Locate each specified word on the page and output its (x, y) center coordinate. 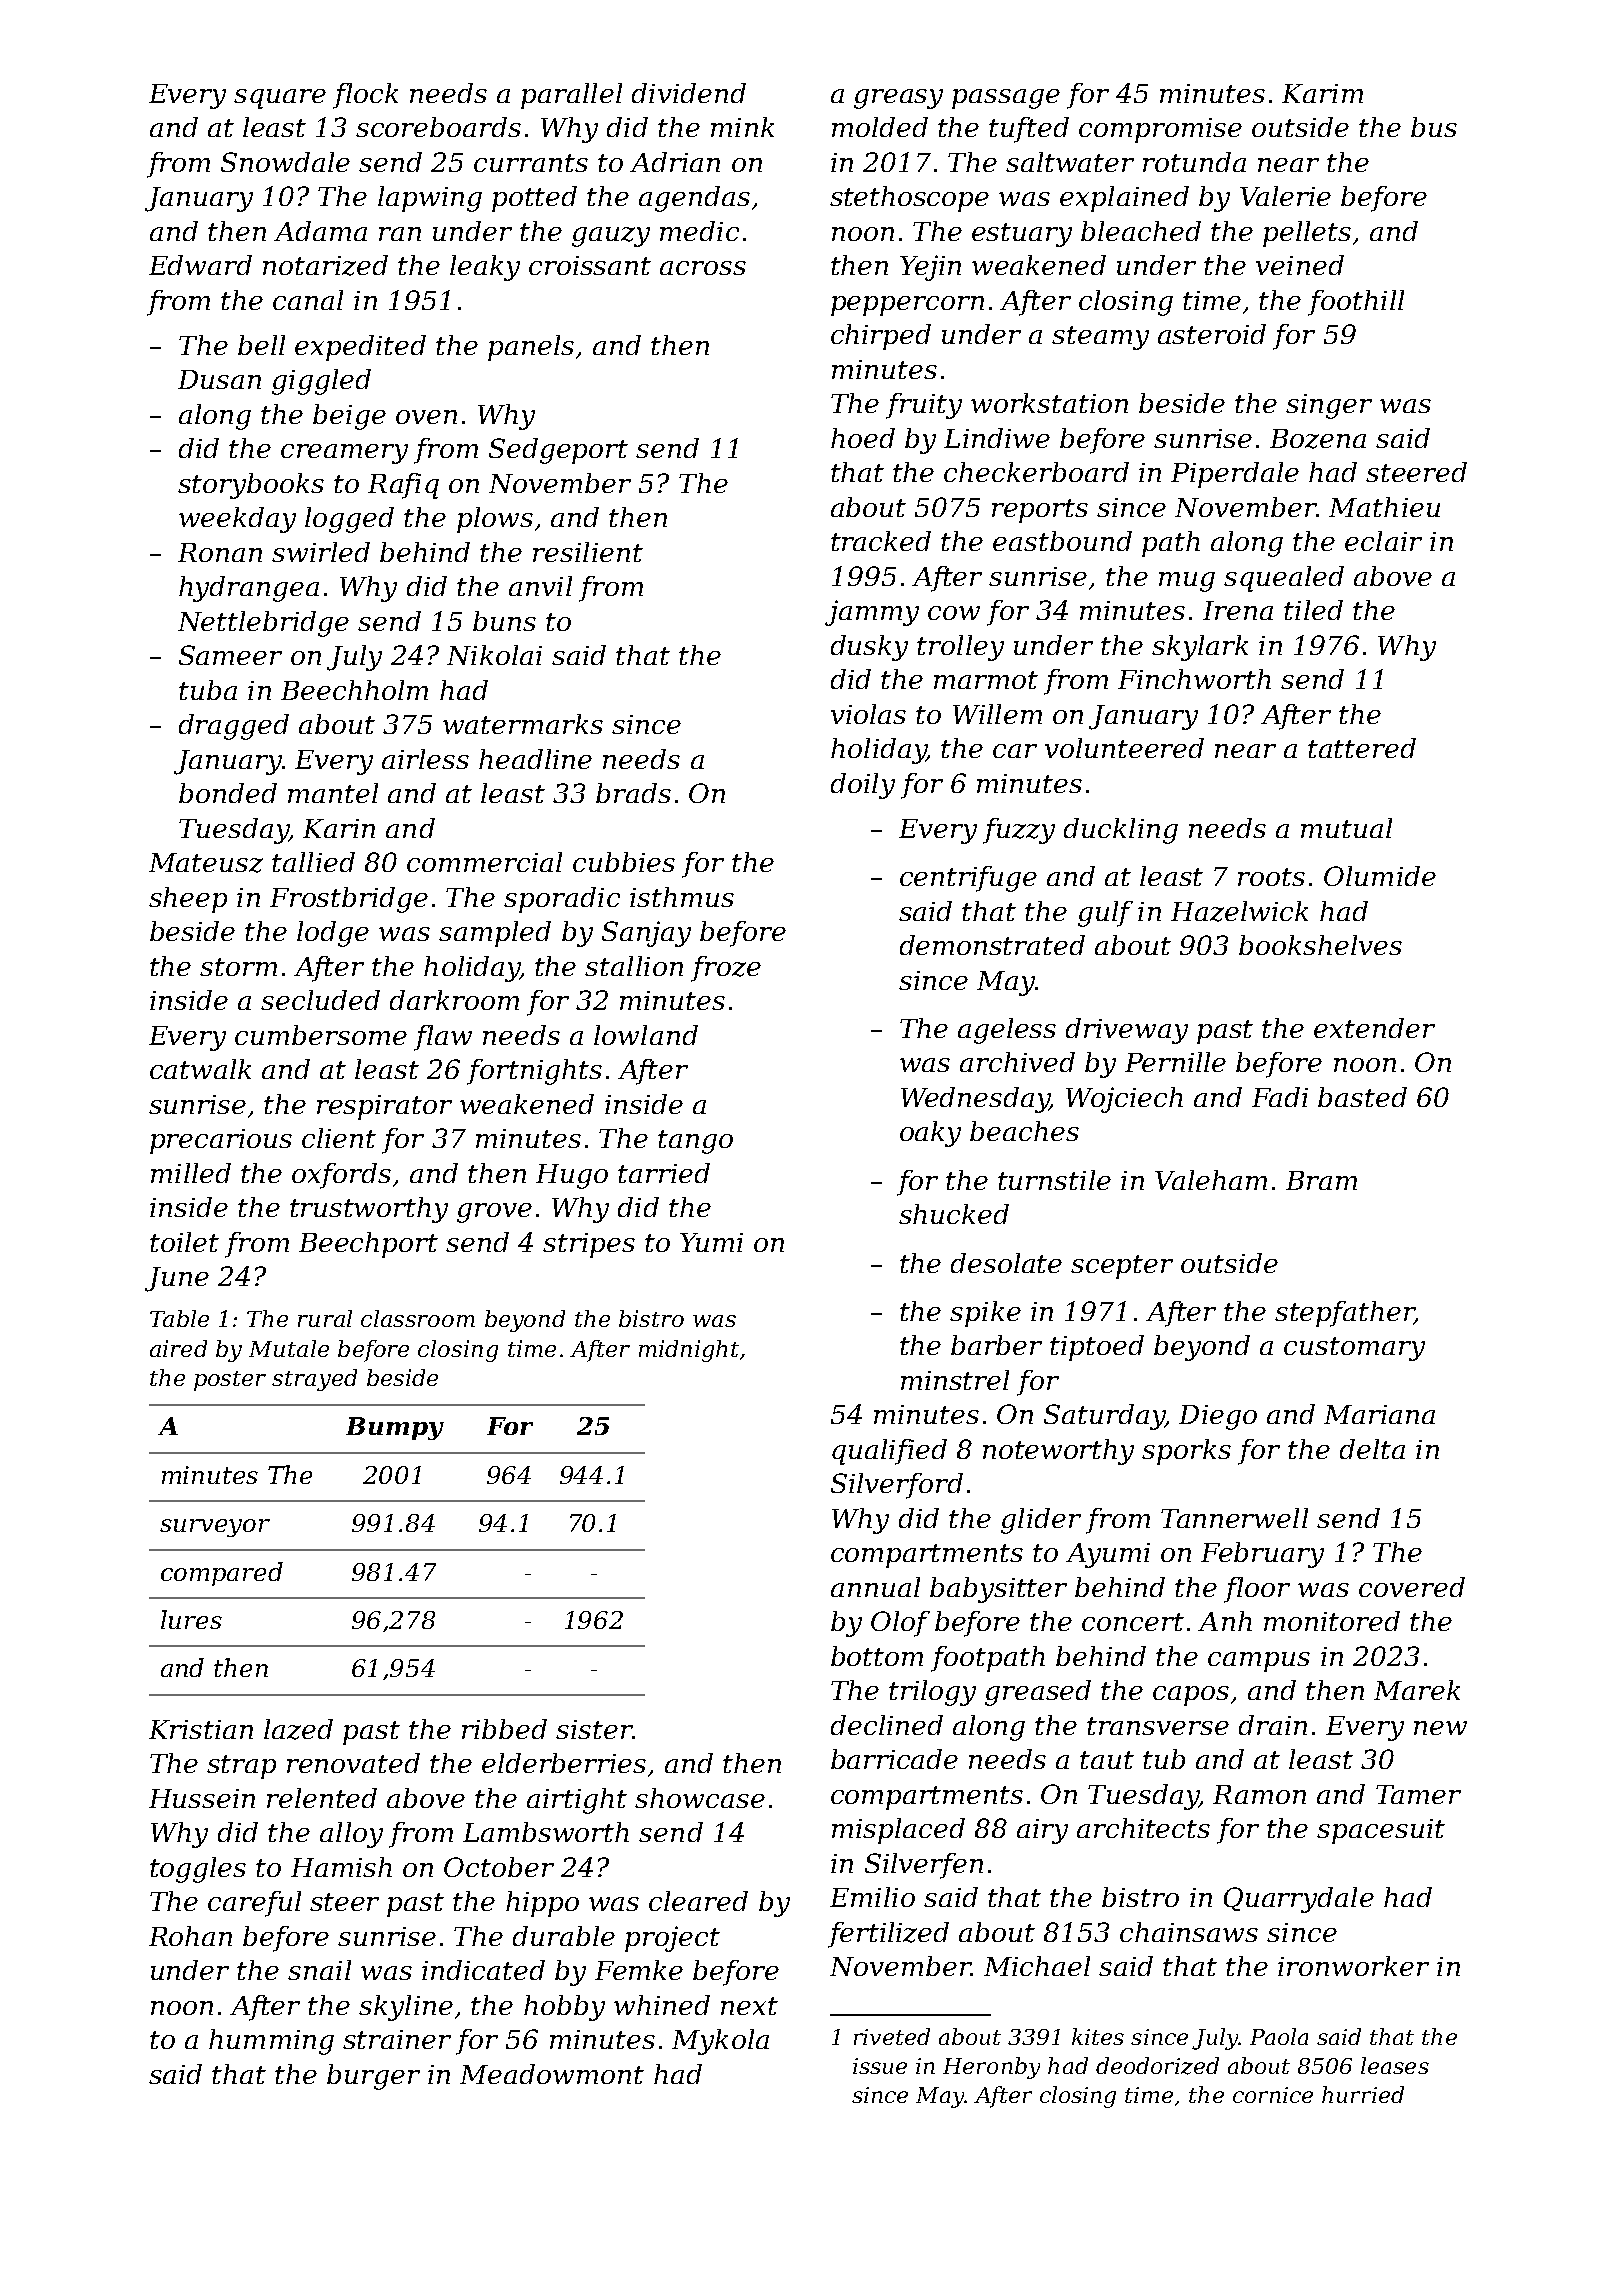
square (280, 99)
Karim (1322, 93)
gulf (1105, 914)
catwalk (200, 1069)
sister (594, 1729)
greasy (898, 99)
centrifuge (968, 879)
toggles (198, 1870)
